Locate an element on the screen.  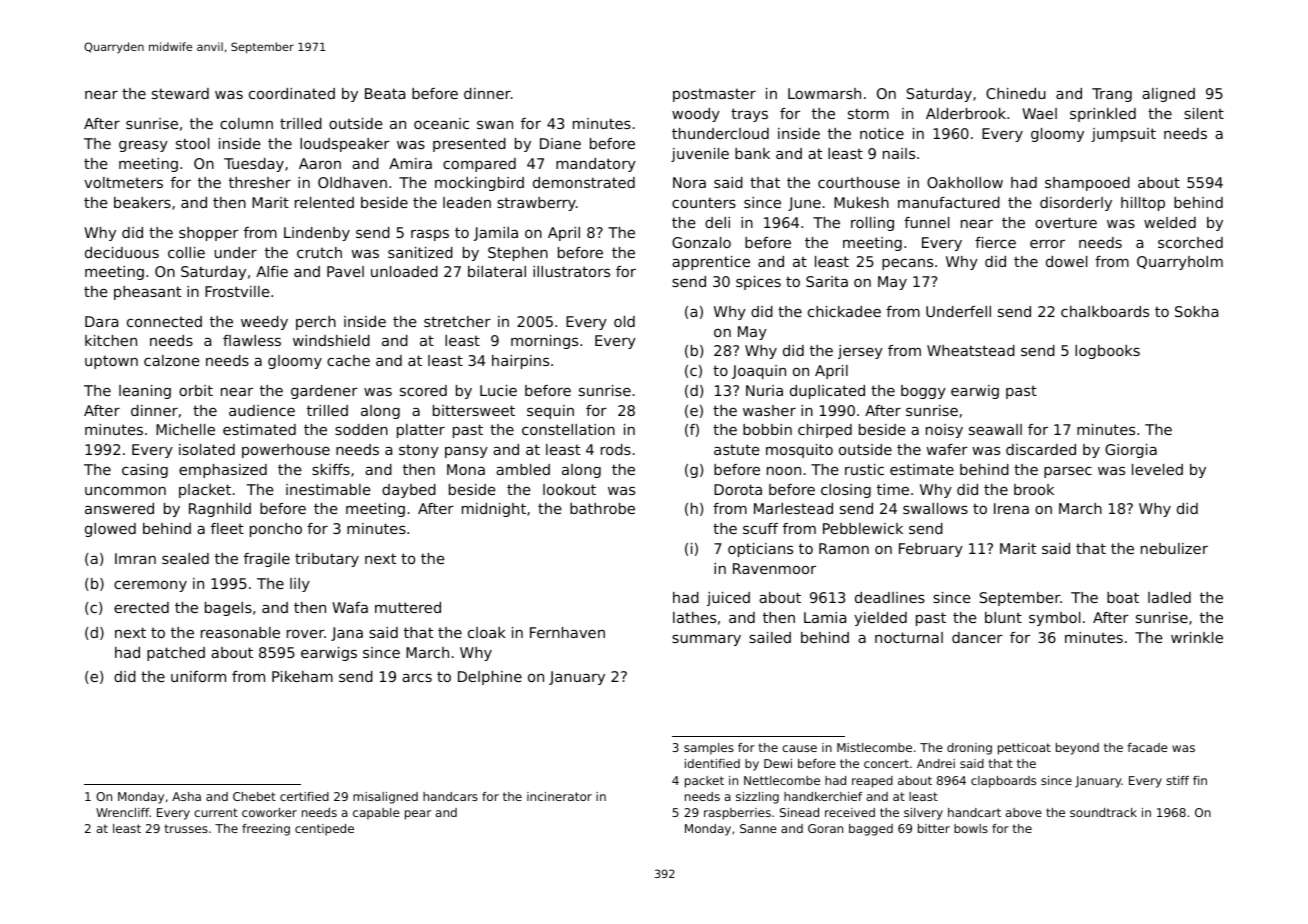
wrinkle is located at coordinates (1197, 637).
